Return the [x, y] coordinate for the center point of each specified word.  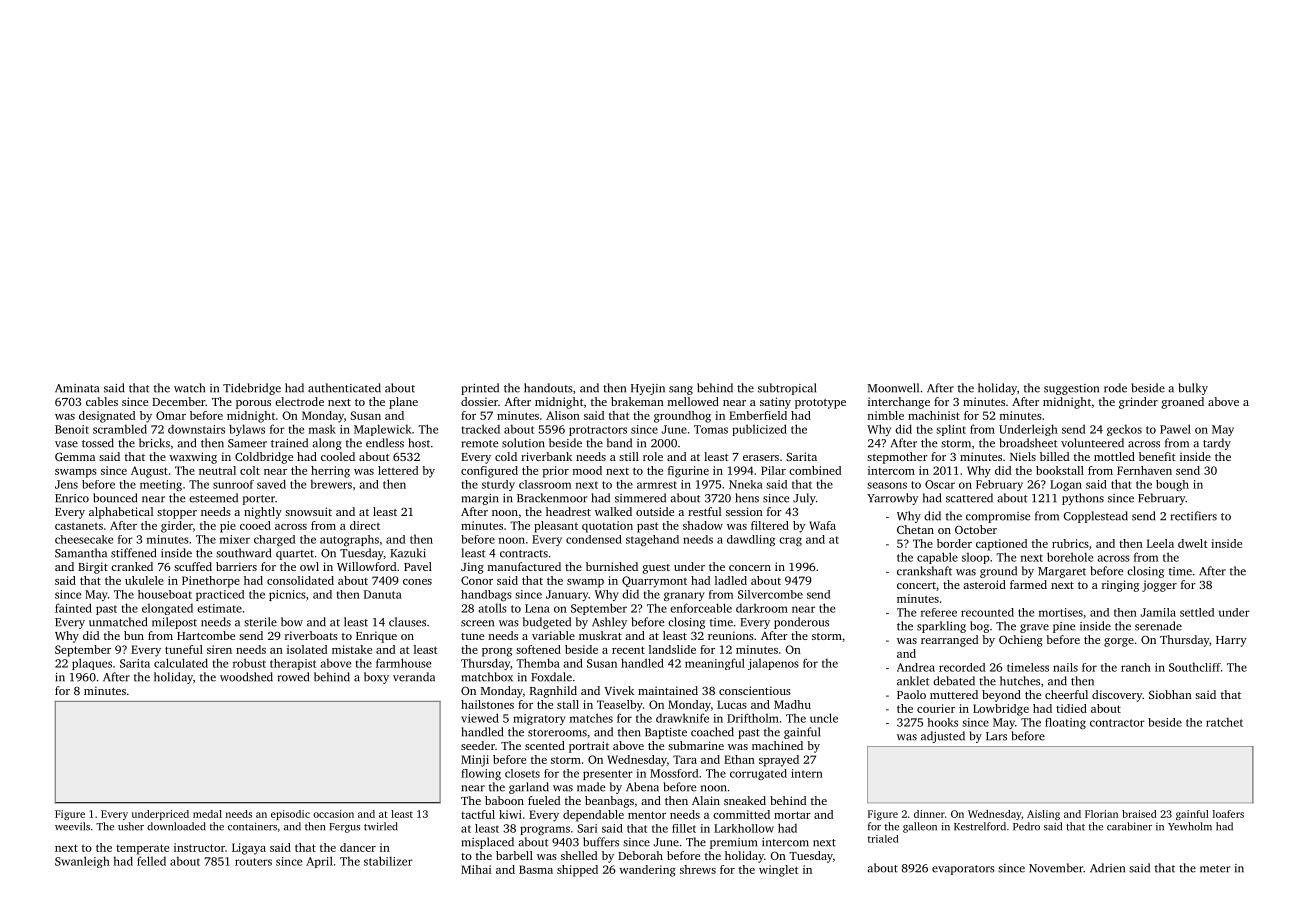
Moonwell [893, 388]
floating [1065, 723]
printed [480, 389]
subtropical [787, 389]
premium [733, 843]
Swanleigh [82, 862]
